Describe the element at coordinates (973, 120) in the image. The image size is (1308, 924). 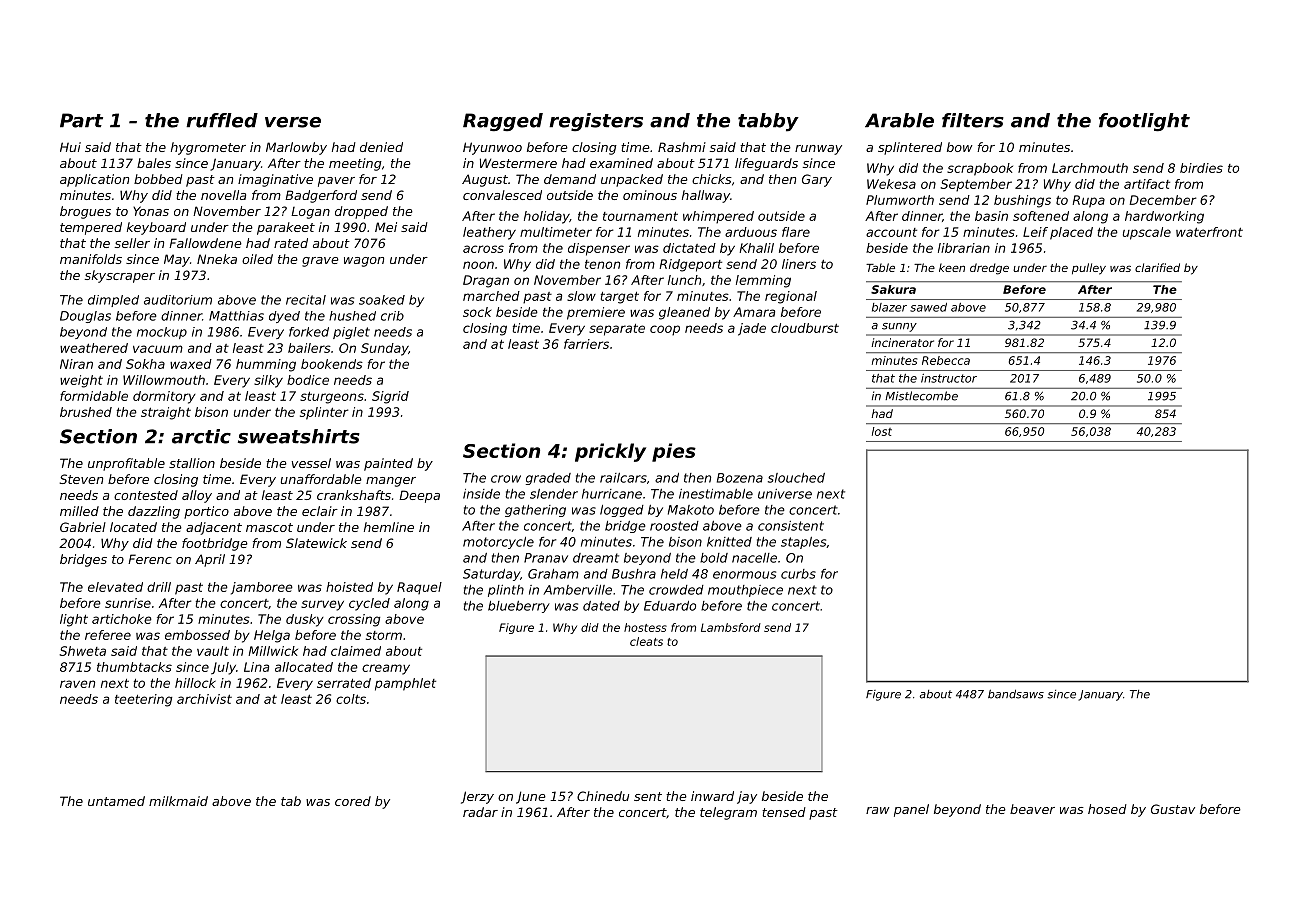
I see `filters` at that location.
